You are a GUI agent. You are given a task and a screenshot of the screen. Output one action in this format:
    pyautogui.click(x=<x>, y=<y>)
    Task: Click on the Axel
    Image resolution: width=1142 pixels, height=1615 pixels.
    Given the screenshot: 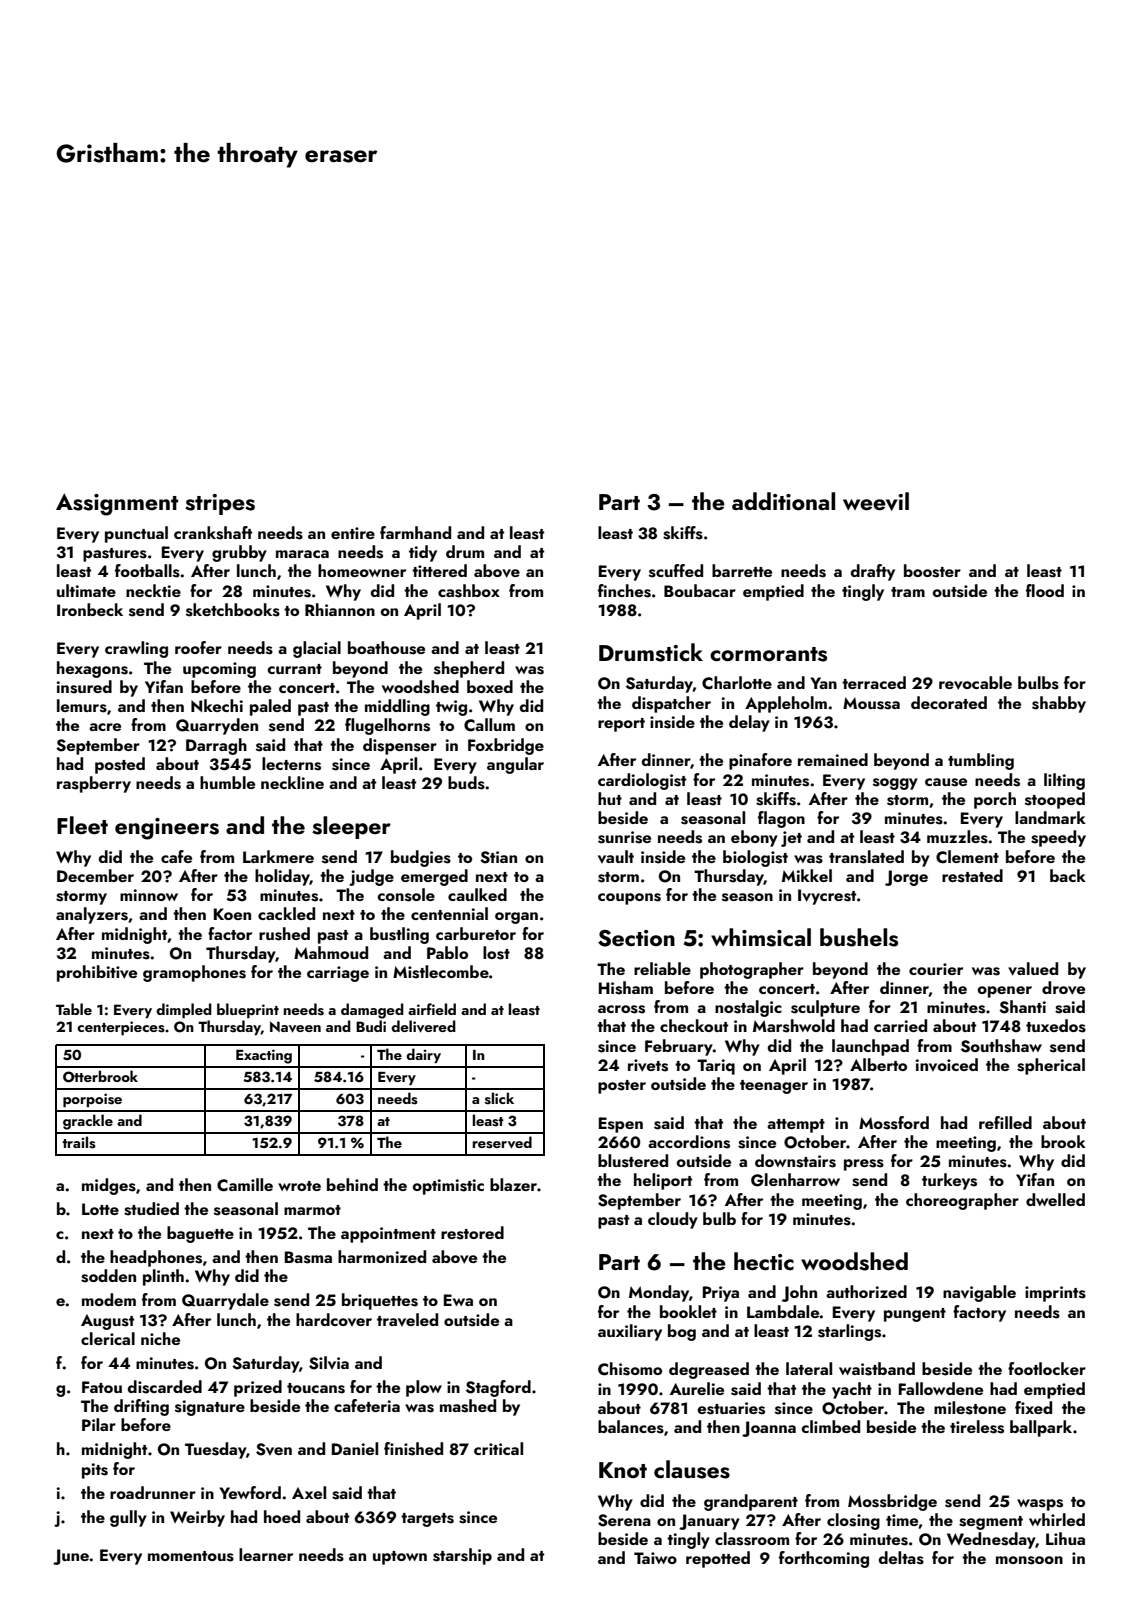 What is the action you would take?
    pyautogui.click(x=309, y=1492)
